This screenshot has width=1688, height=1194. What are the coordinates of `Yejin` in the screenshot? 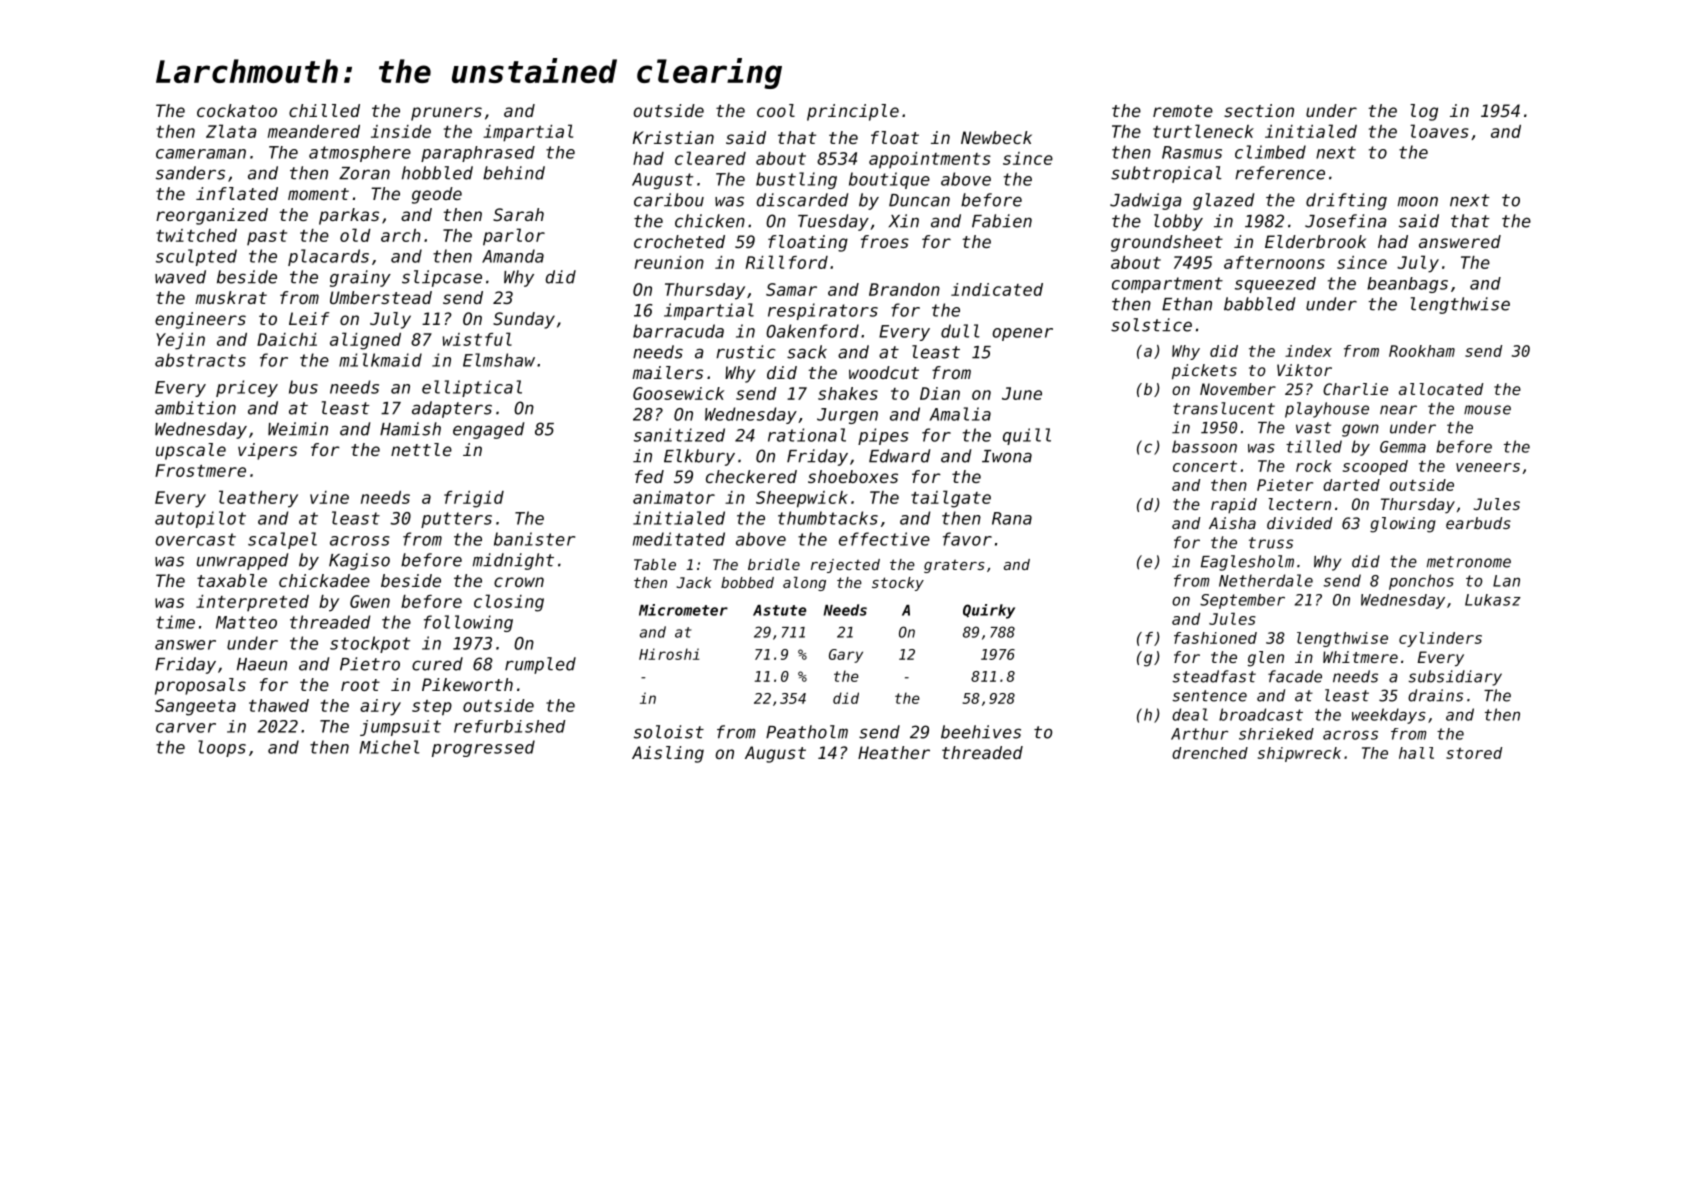 It's located at (180, 341).
